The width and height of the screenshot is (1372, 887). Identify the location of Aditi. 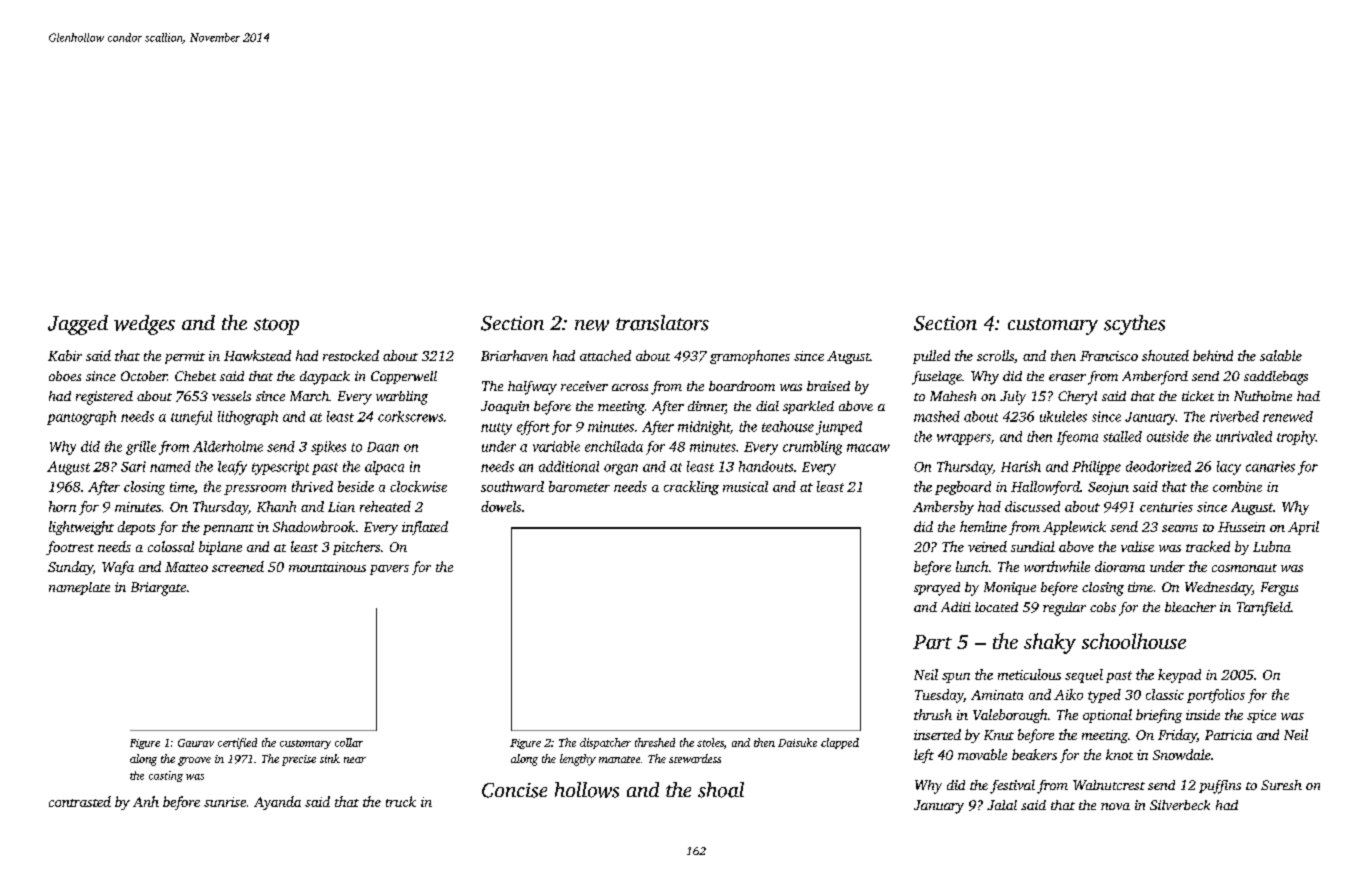
(956, 607).
